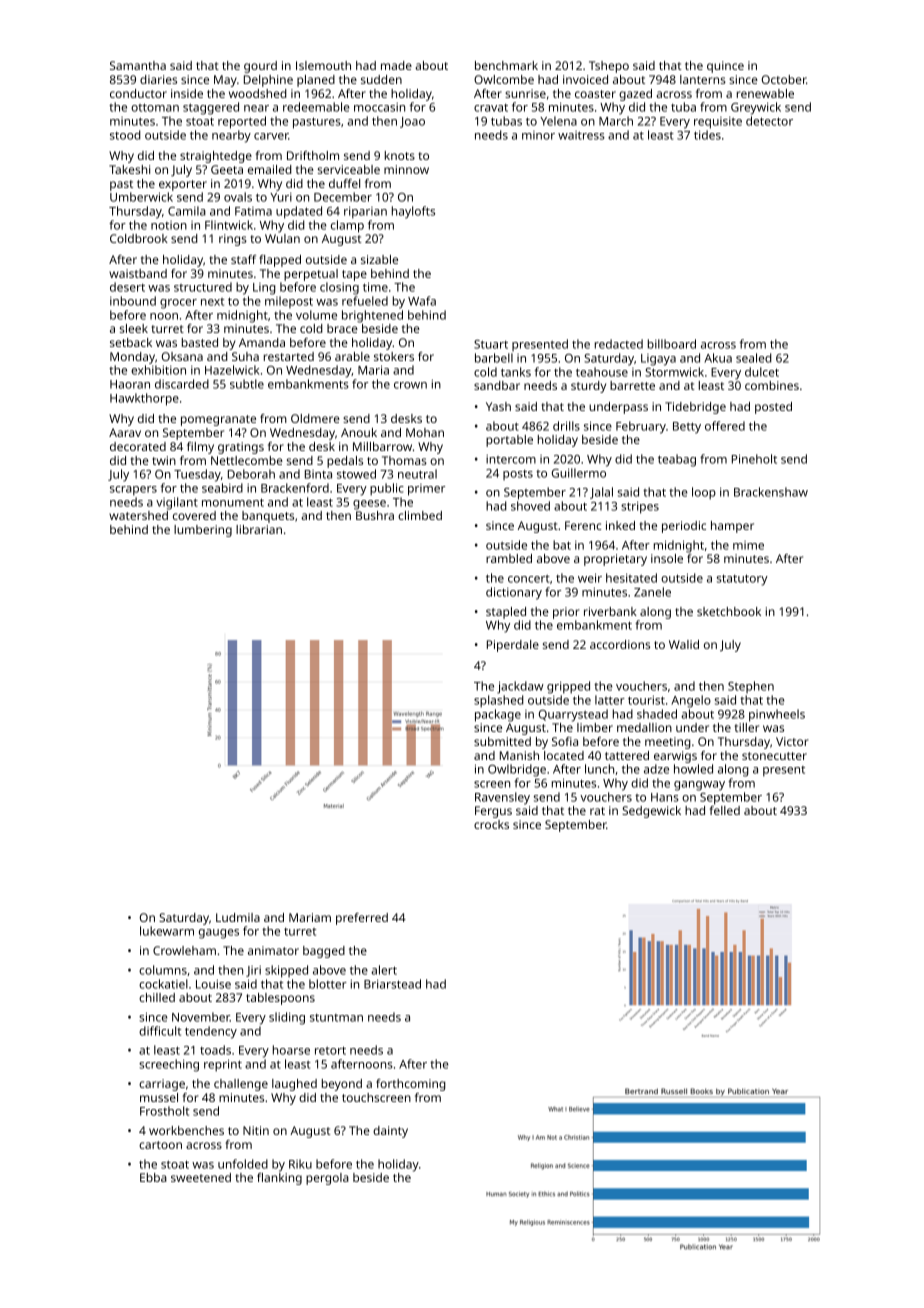 This page has width=924, height=1308. I want to click on dainty, so click(390, 1132).
